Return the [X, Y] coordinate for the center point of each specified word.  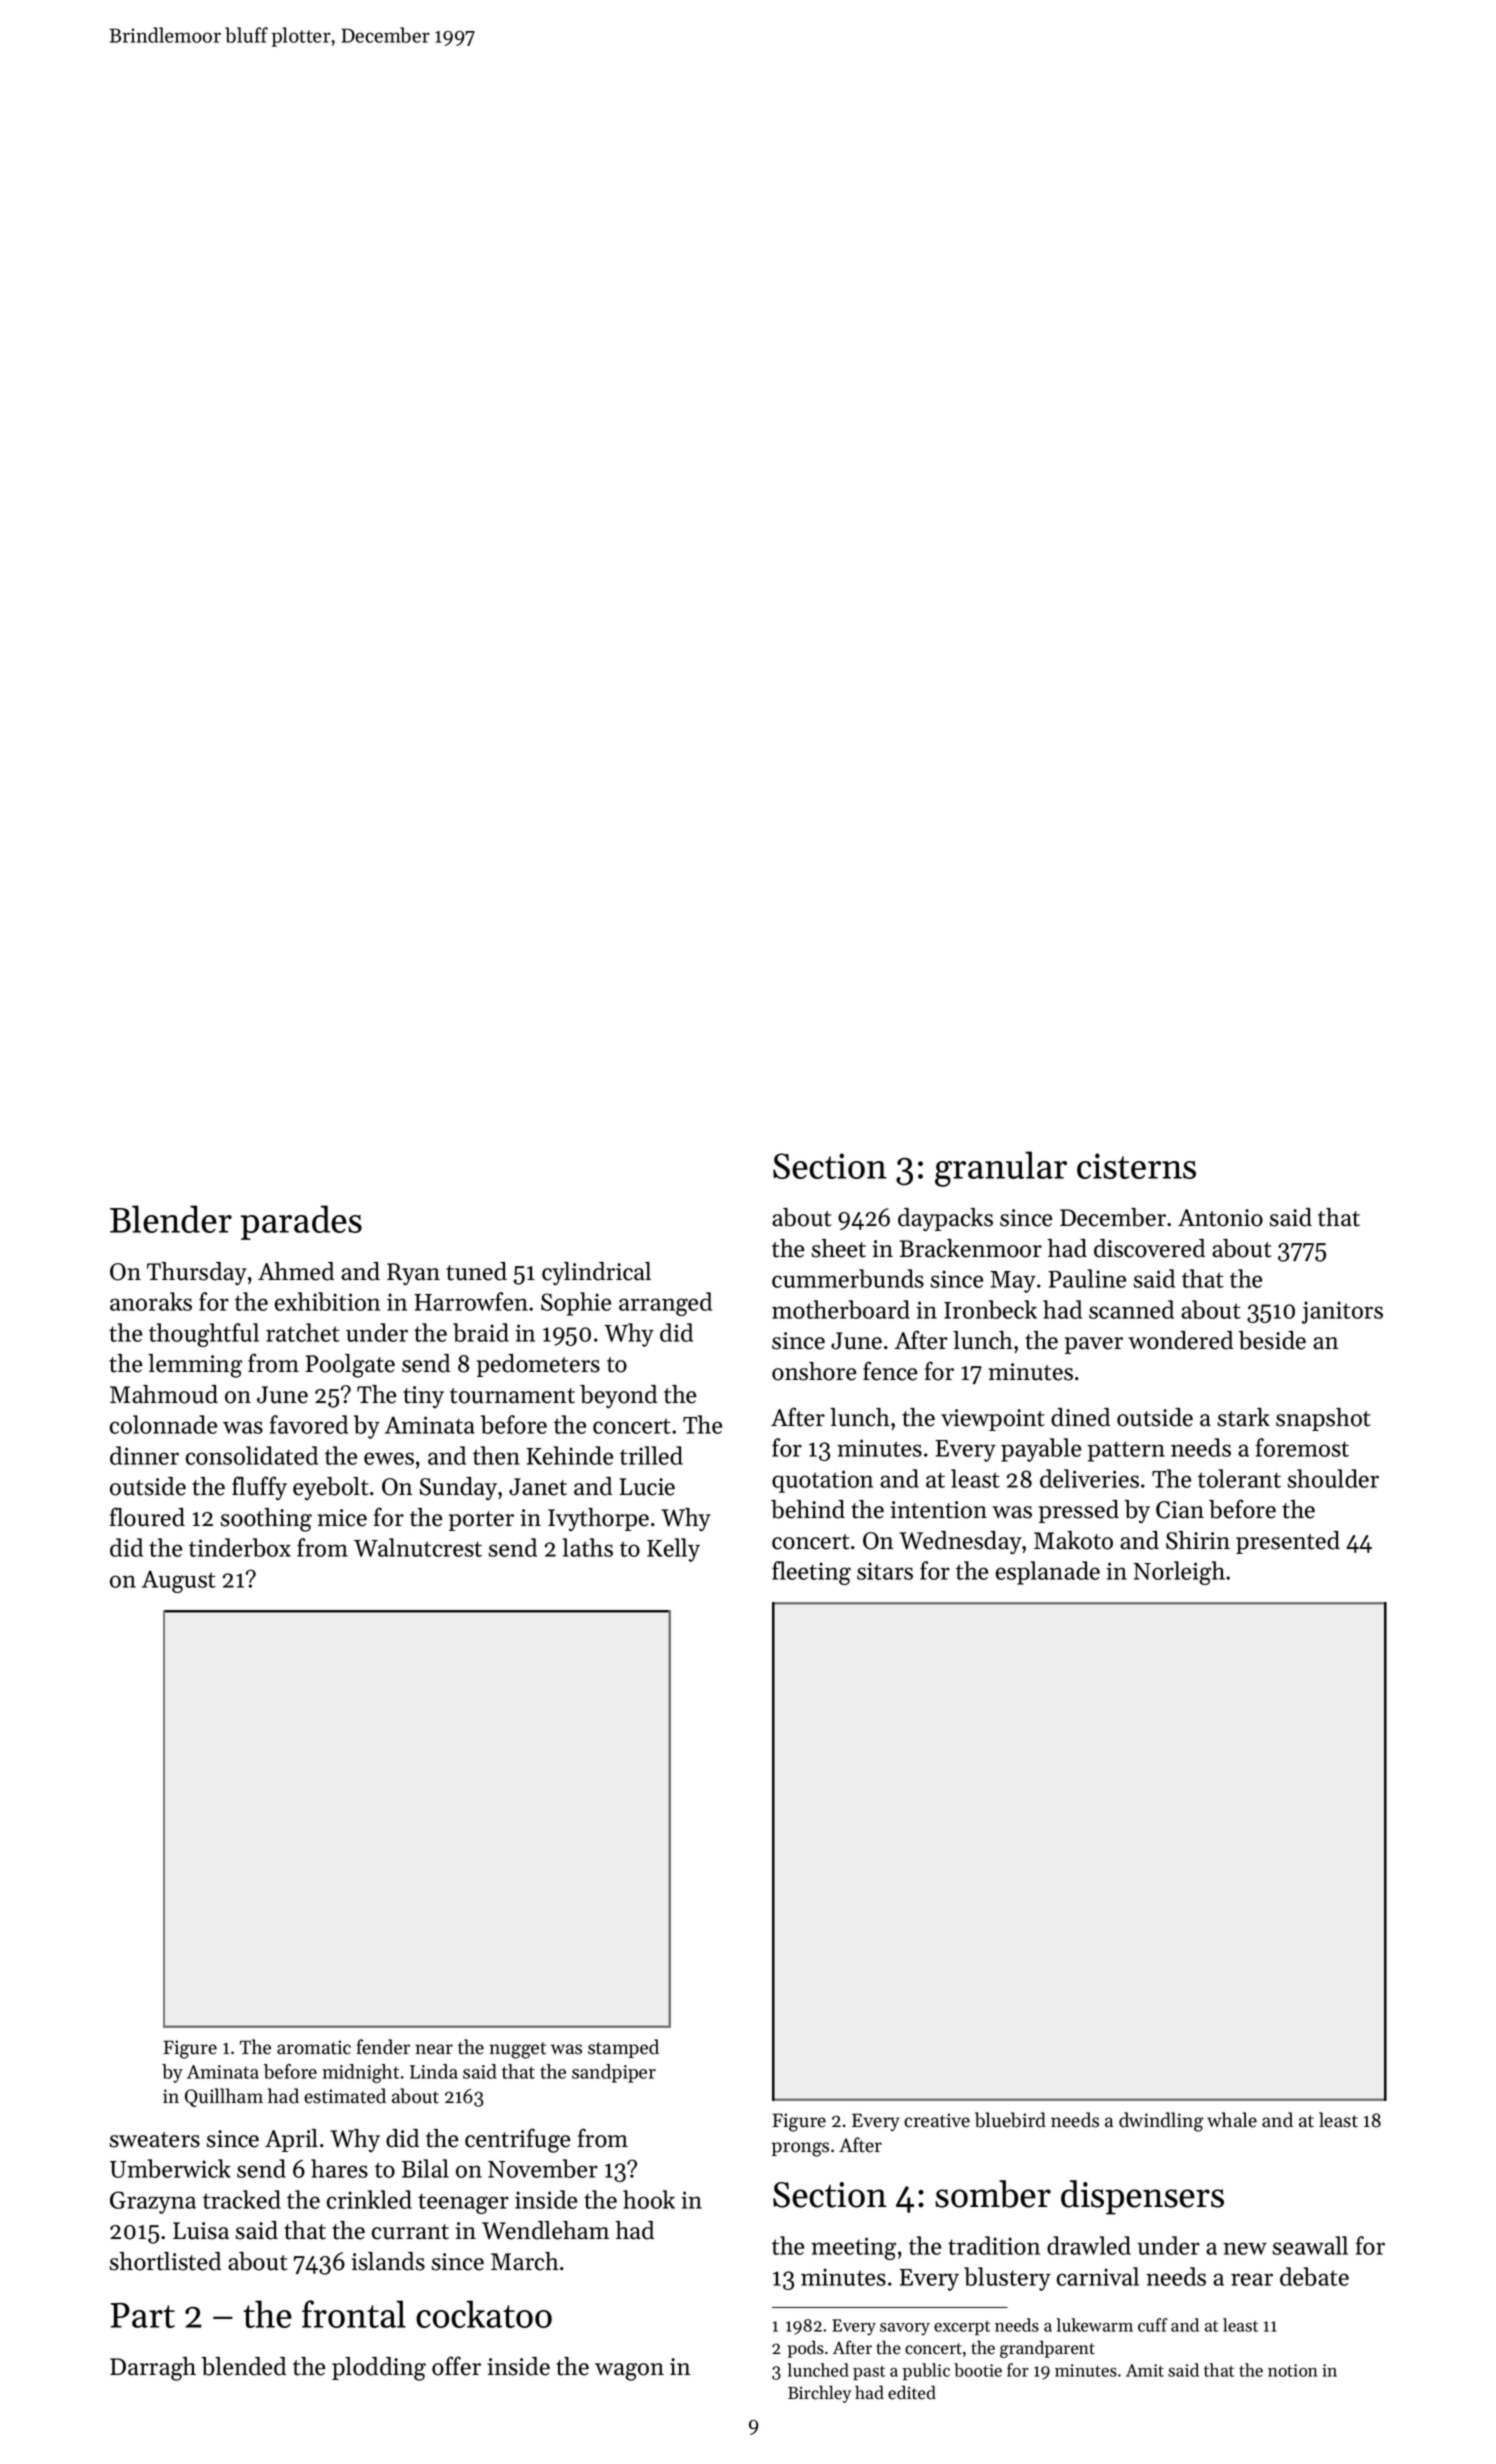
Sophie [576, 1304]
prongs [800, 2149]
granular [1001, 1169]
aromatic [314, 2047]
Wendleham [545, 2230]
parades [301, 1222]
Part [143, 2315]
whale [1232, 2120]
